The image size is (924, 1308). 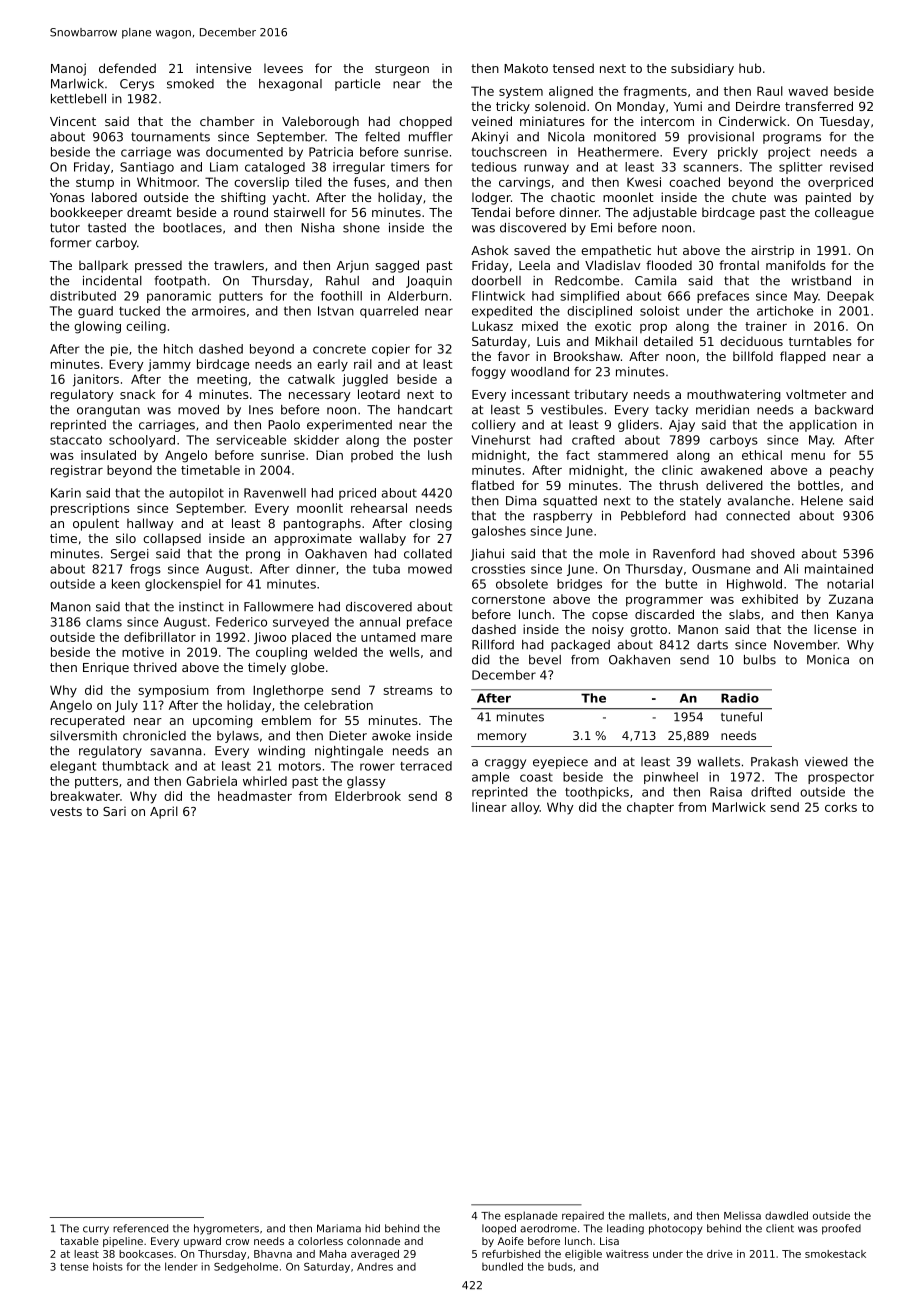 What do you see at coordinates (164, 812) in the image?
I see `April` at bounding box center [164, 812].
